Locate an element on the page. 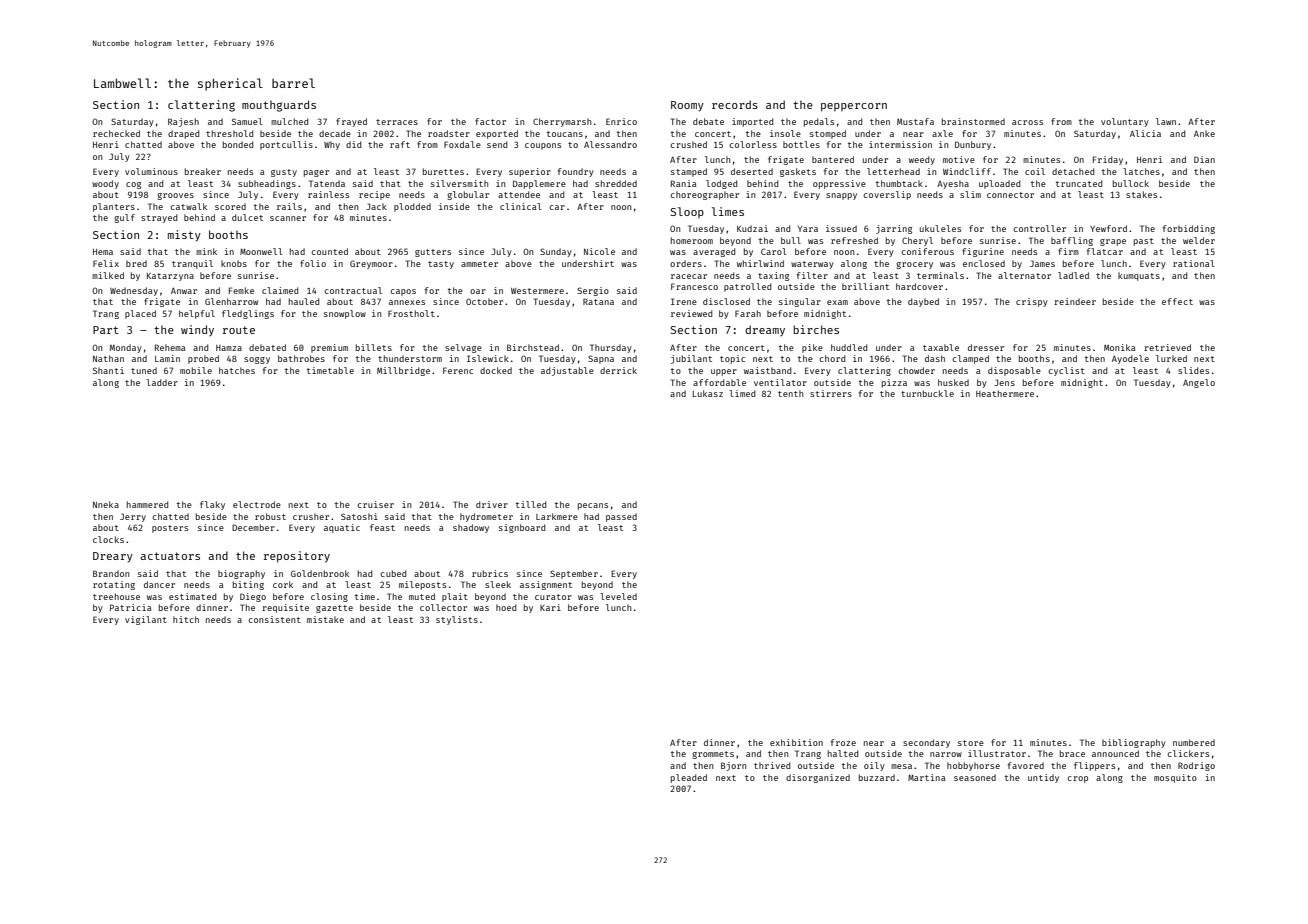  cruiser is located at coordinates (375, 504).
